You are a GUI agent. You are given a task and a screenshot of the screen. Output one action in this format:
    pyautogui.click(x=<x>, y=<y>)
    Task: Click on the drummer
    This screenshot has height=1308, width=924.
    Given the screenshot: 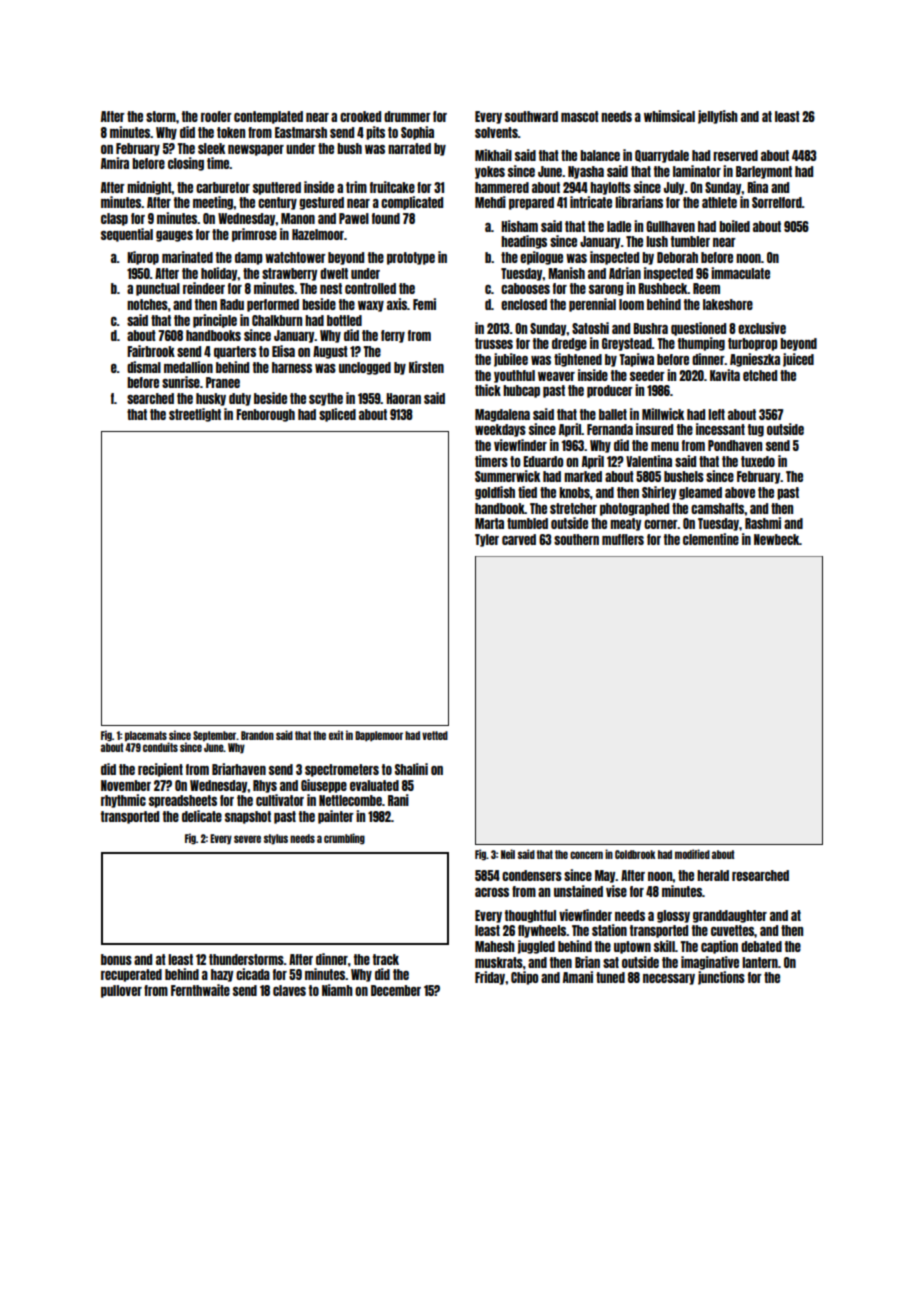 What is the action you would take?
    pyautogui.click(x=407, y=116)
